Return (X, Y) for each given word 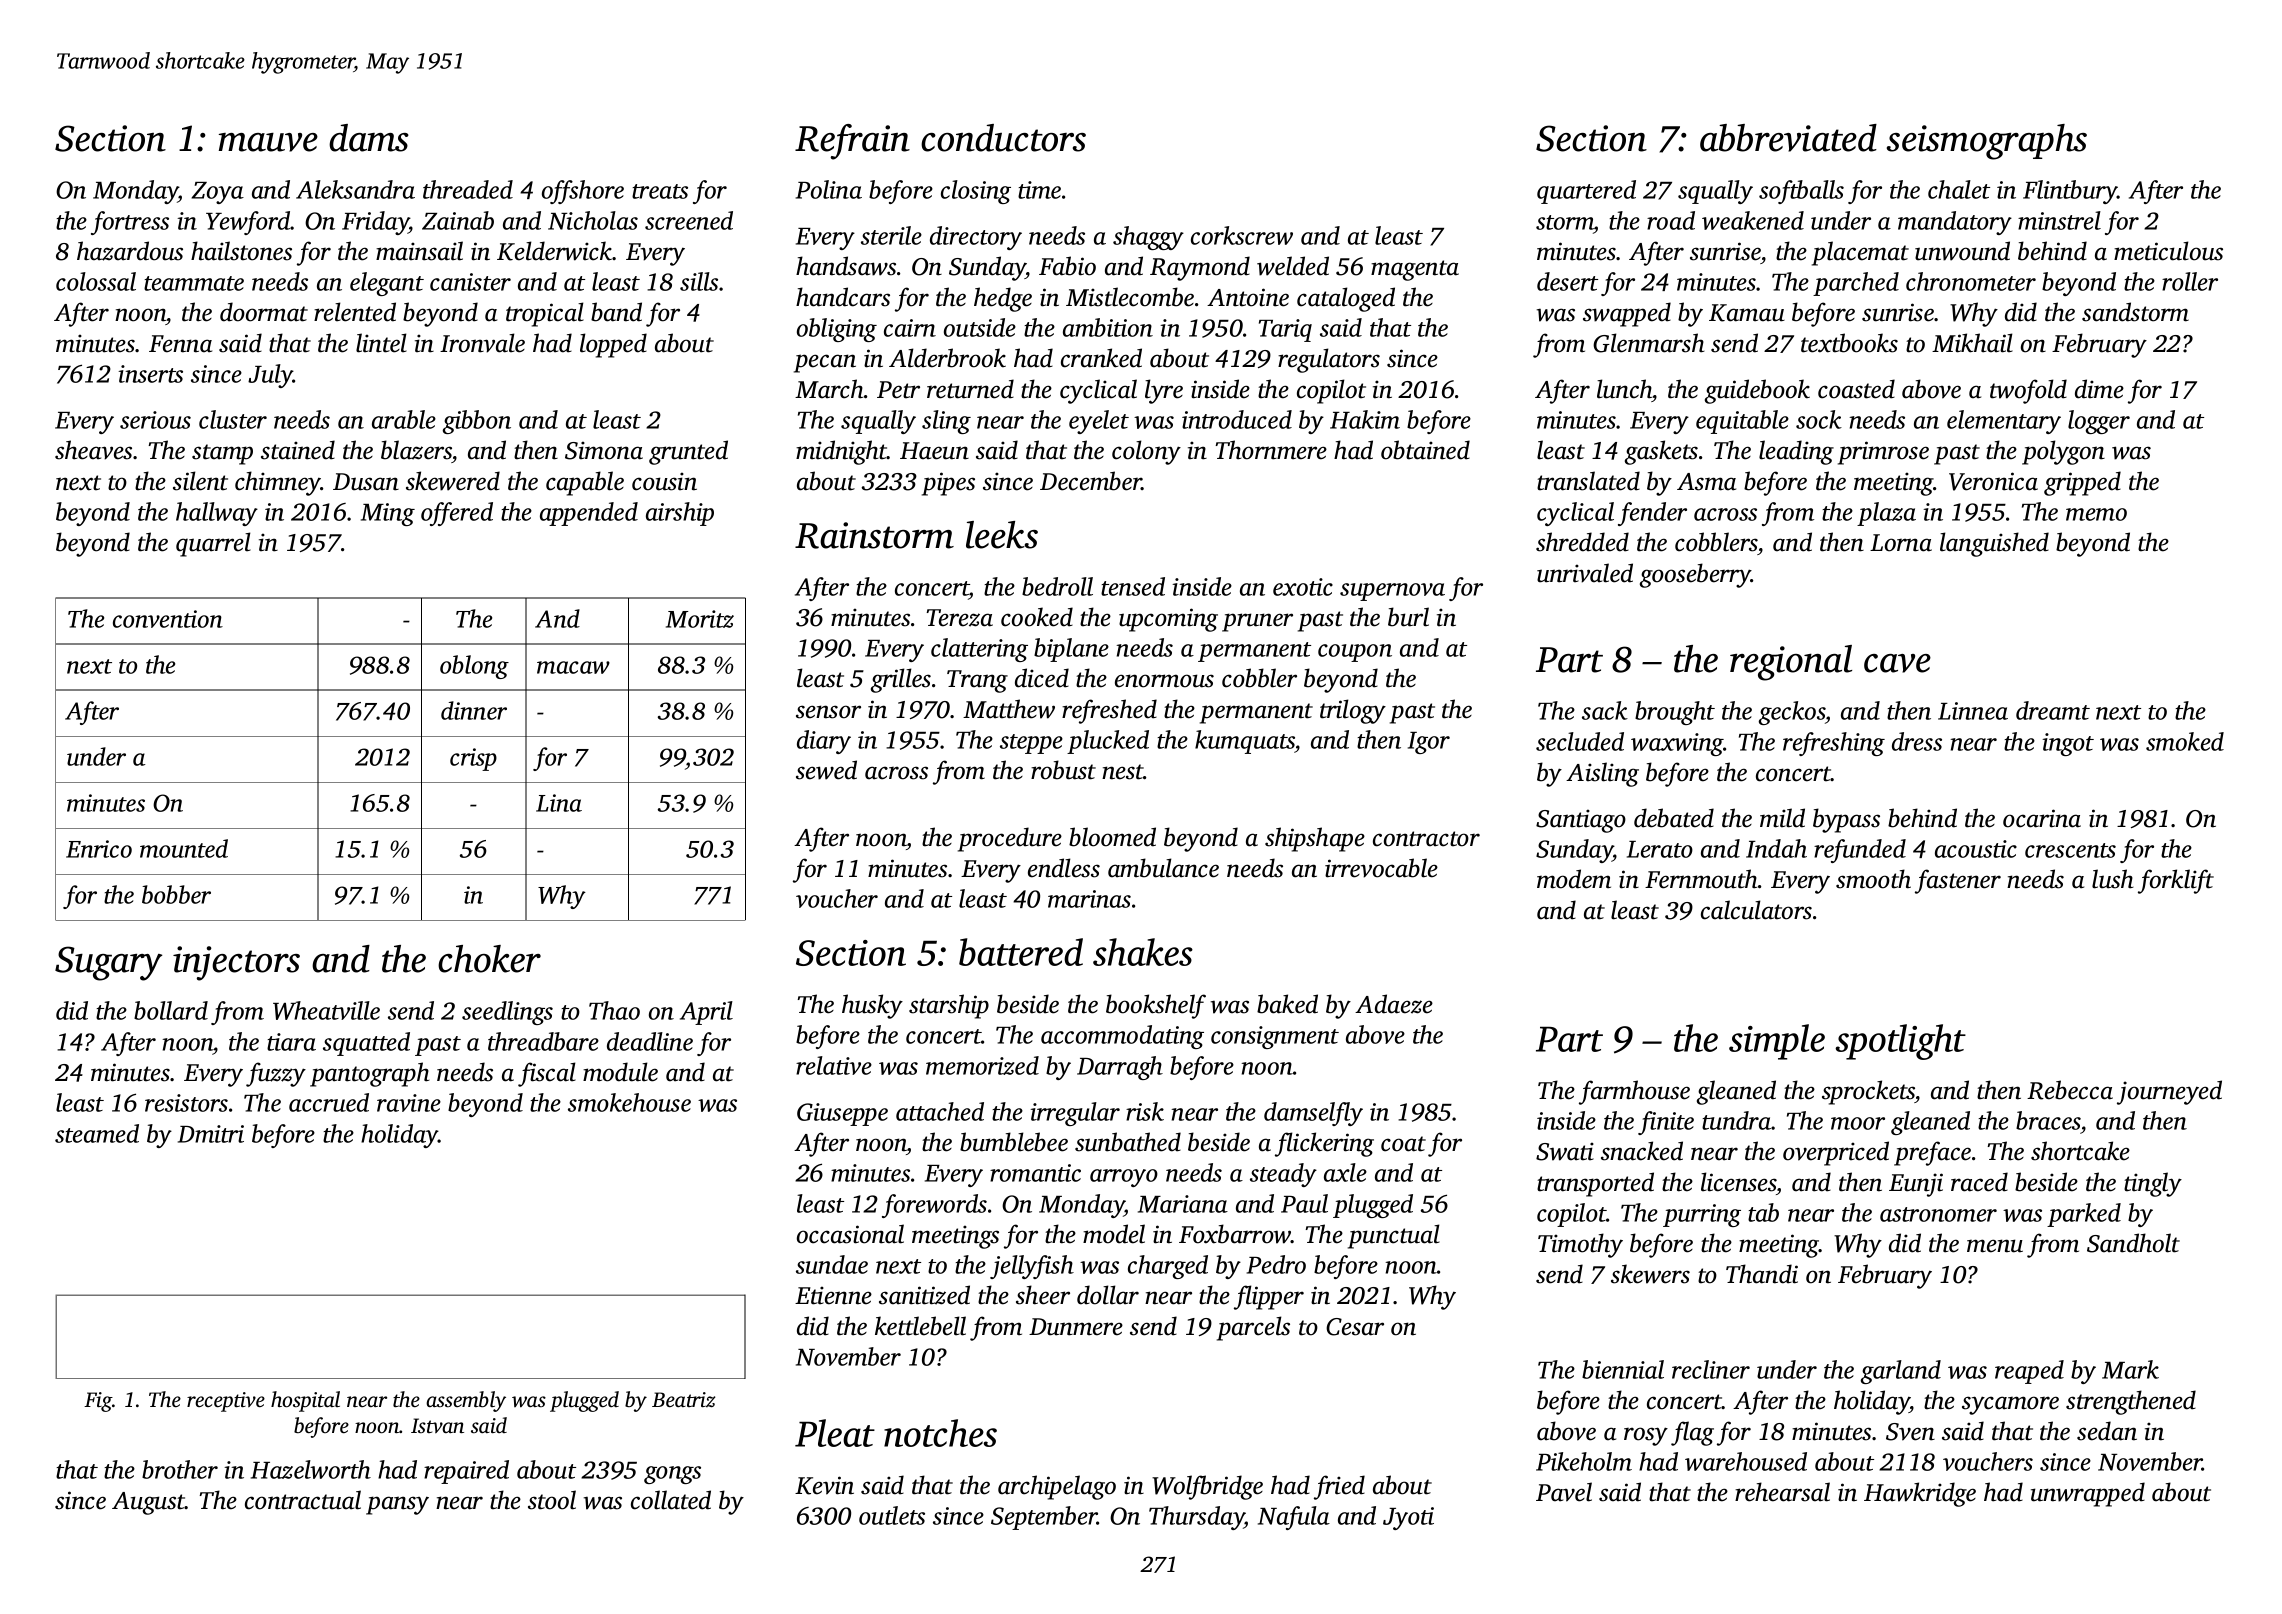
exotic (1303, 587)
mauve (268, 142)
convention (168, 619)
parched (1856, 284)
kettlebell (920, 1326)
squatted (366, 1044)
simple (1777, 1042)
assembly (466, 1401)
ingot (2068, 744)
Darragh (1120, 1068)
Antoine (1248, 297)
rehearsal (1782, 1492)
